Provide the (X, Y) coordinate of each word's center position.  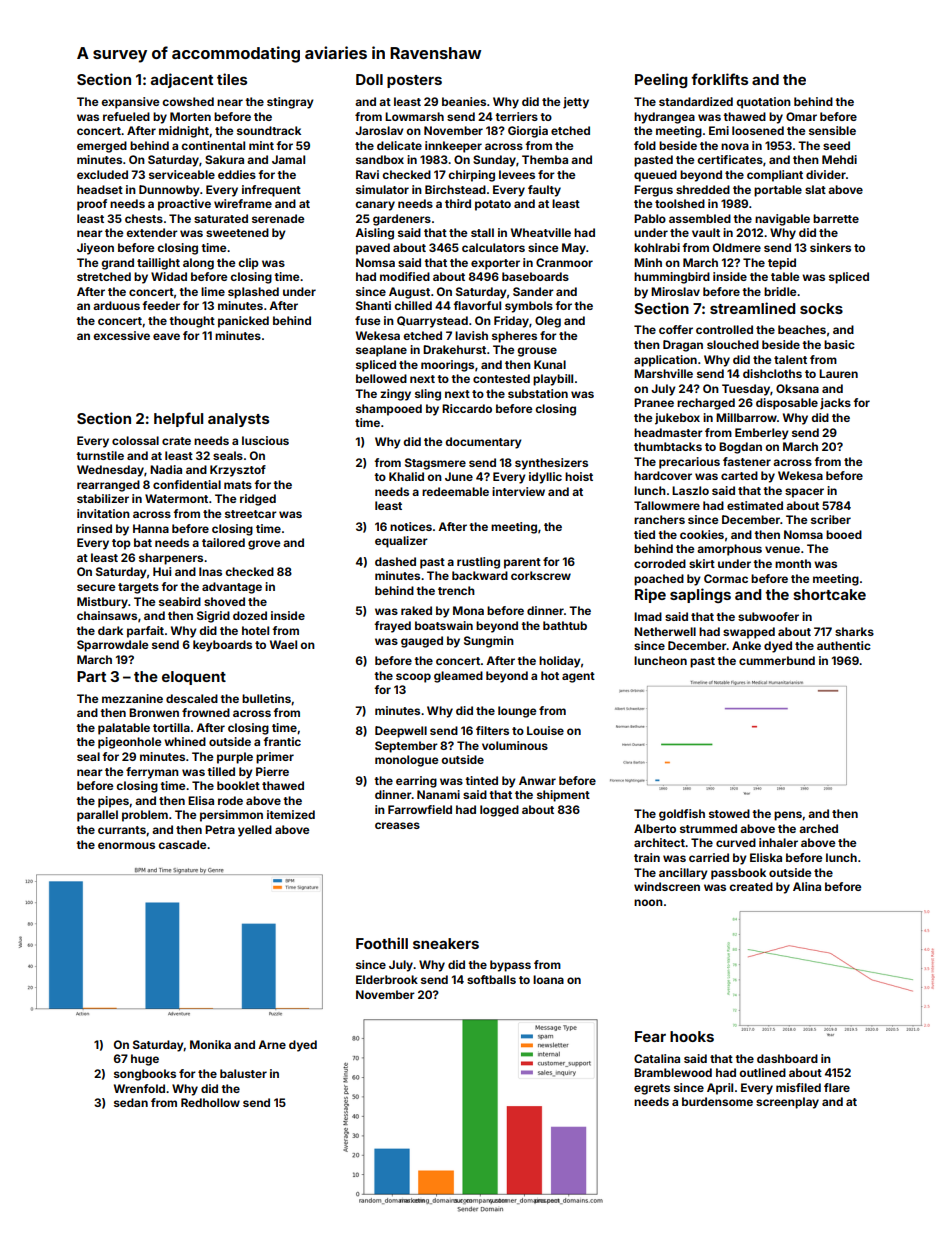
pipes (113, 802)
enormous (126, 845)
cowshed (188, 101)
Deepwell (401, 732)
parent (522, 563)
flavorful (477, 305)
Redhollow (210, 1102)
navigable (782, 220)
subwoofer (768, 616)
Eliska (766, 857)
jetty (576, 103)
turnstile (100, 455)
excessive (121, 335)
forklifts (719, 79)
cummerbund (777, 660)
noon (648, 902)
